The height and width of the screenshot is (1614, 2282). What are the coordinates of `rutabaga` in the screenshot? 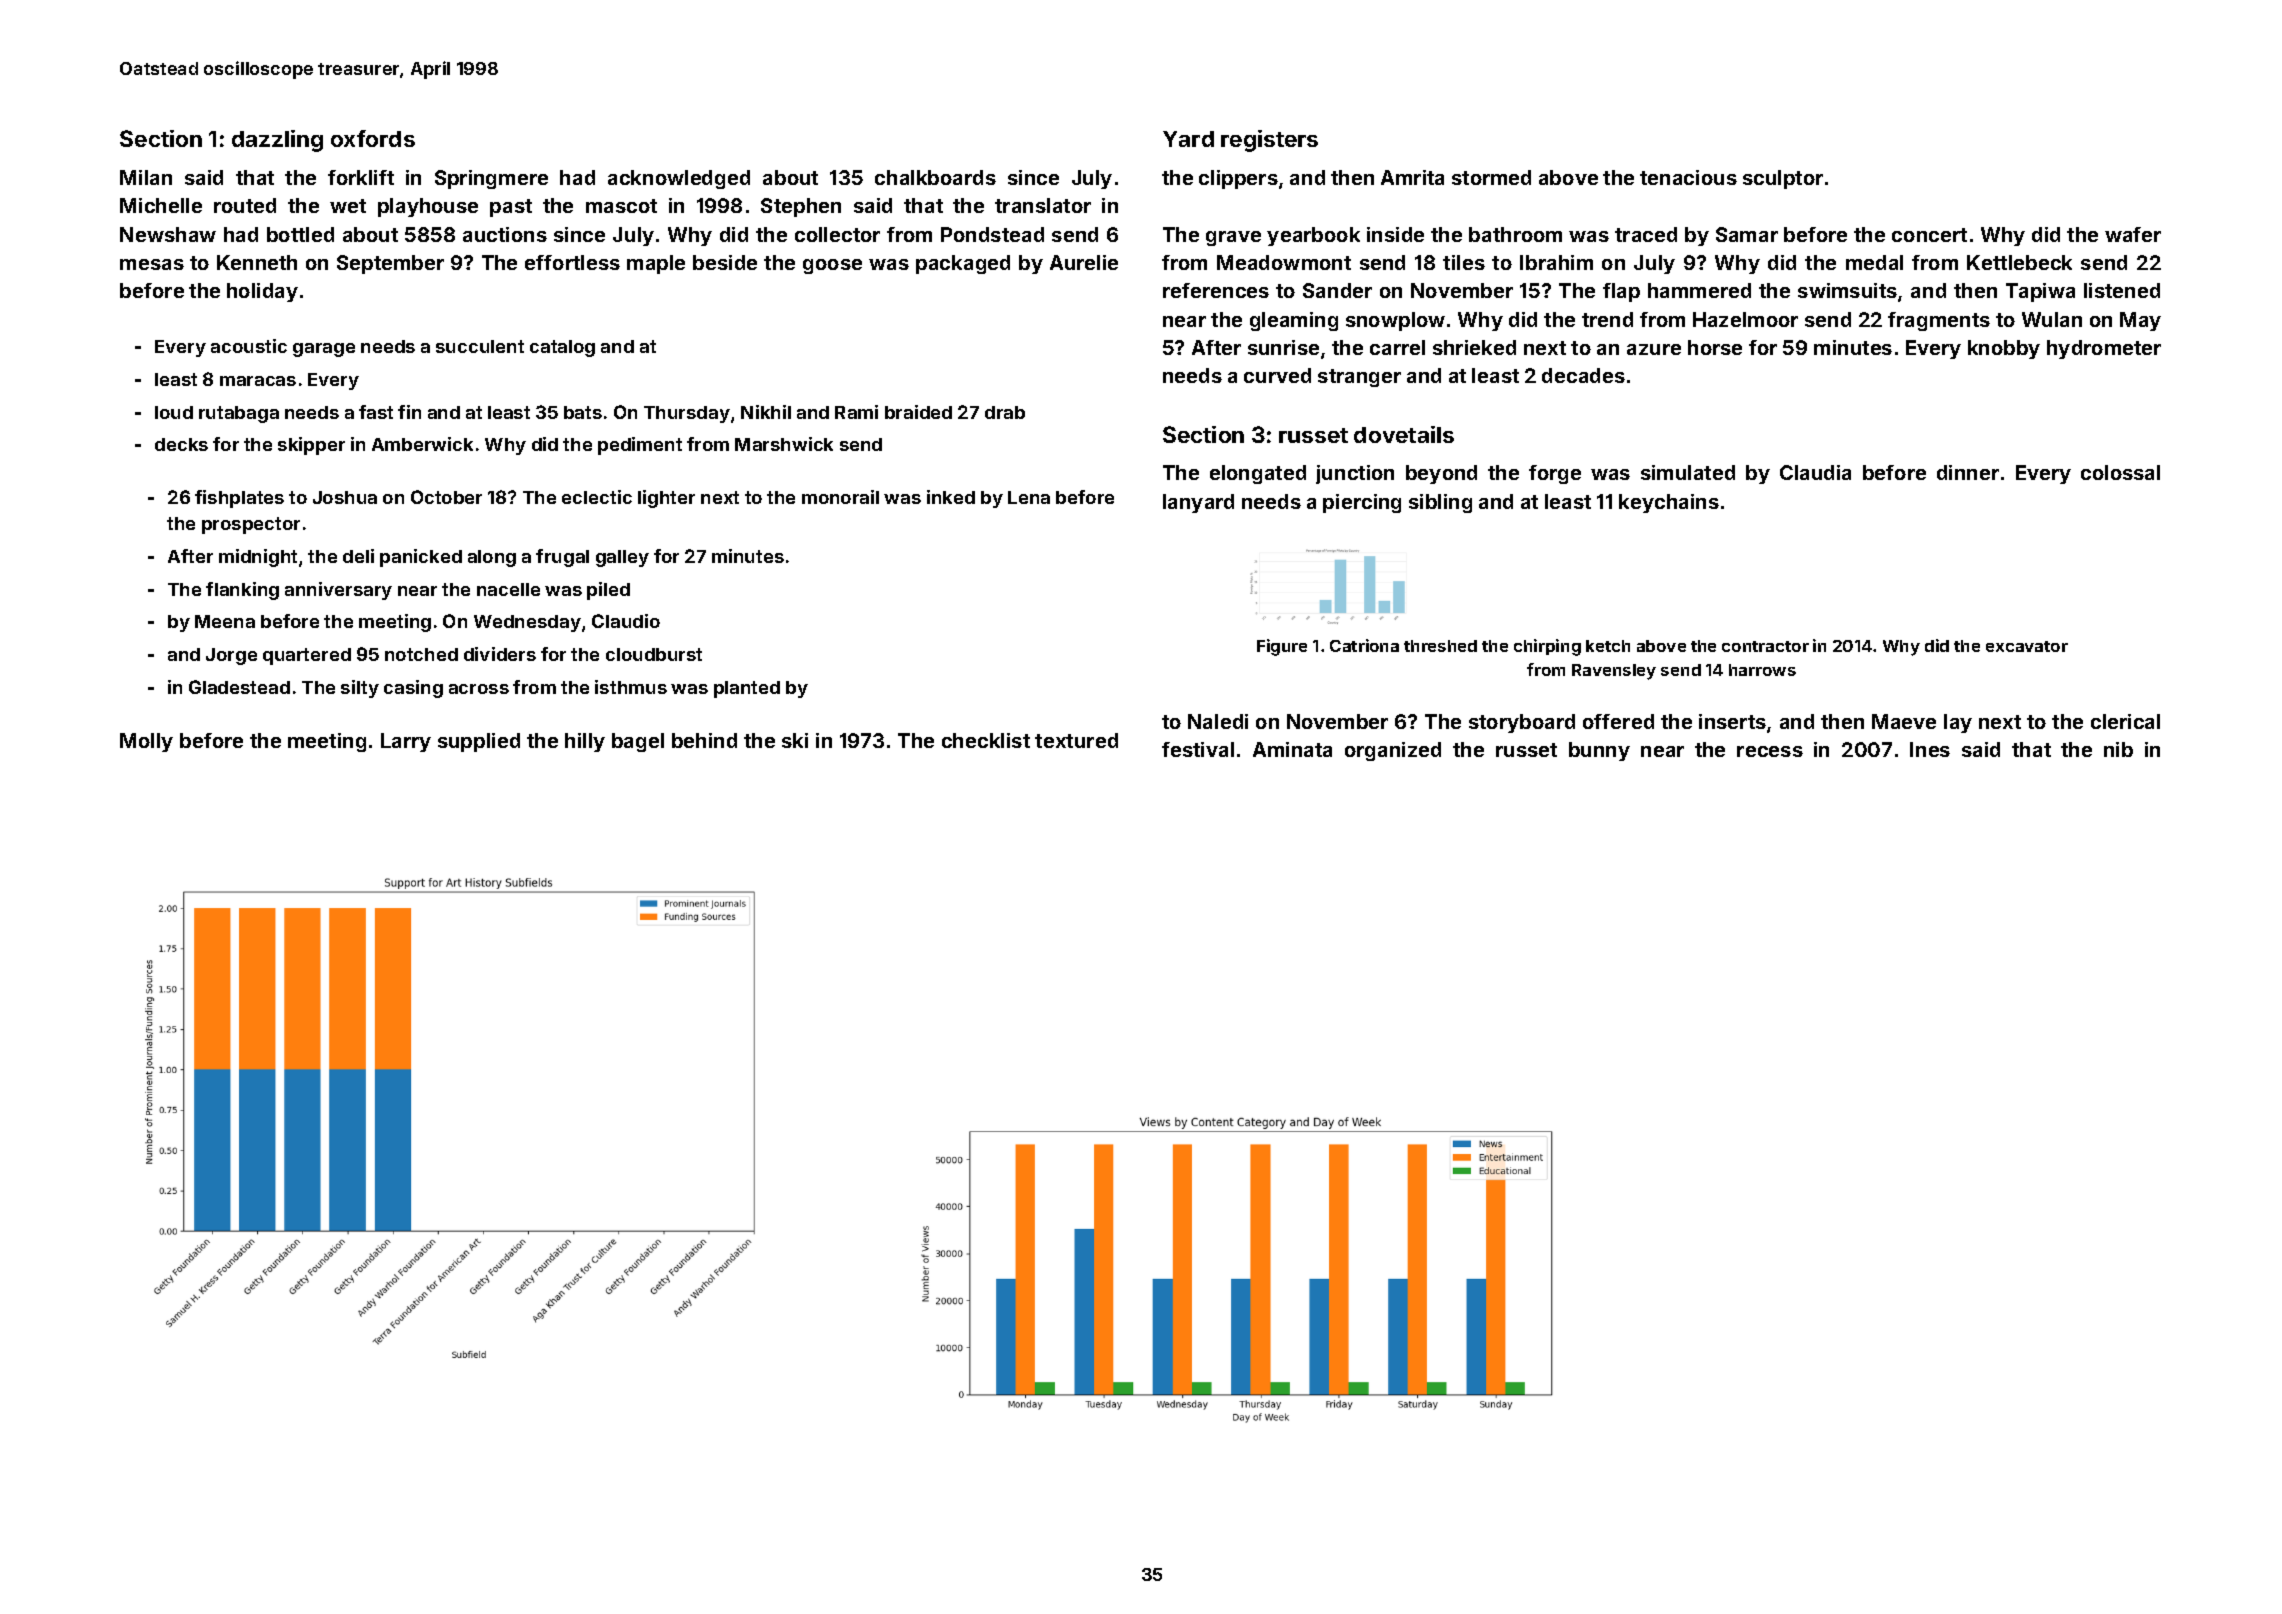 It's located at (239, 414).
